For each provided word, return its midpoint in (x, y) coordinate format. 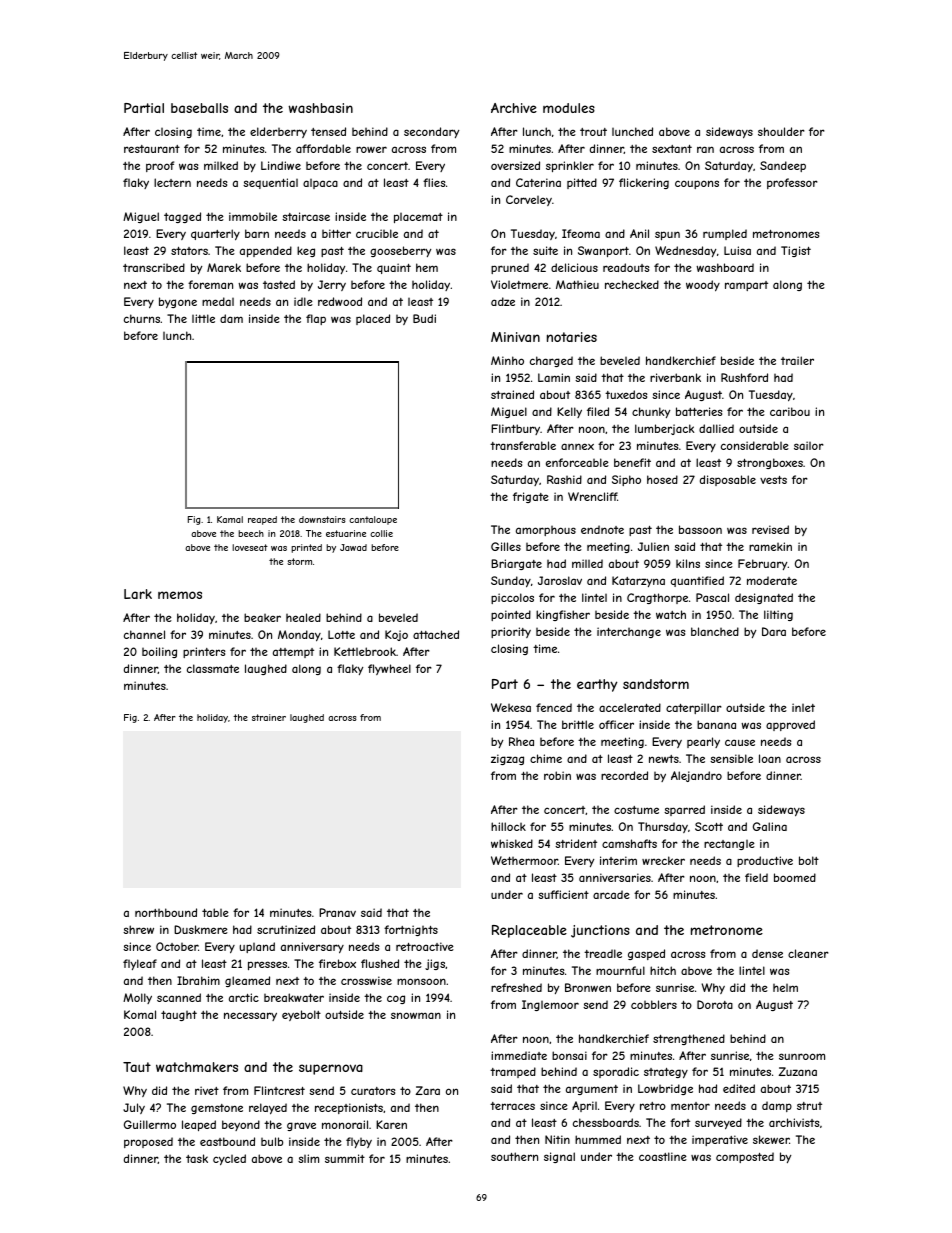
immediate (519, 1055)
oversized (515, 165)
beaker (262, 617)
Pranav (337, 912)
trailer (797, 360)
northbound (166, 912)
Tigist (796, 251)
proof (160, 166)
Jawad (353, 547)
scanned (179, 997)
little (203, 318)
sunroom (802, 1056)
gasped (646, 954)
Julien (653, 546)
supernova (331, 1069)
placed (373, 319)
